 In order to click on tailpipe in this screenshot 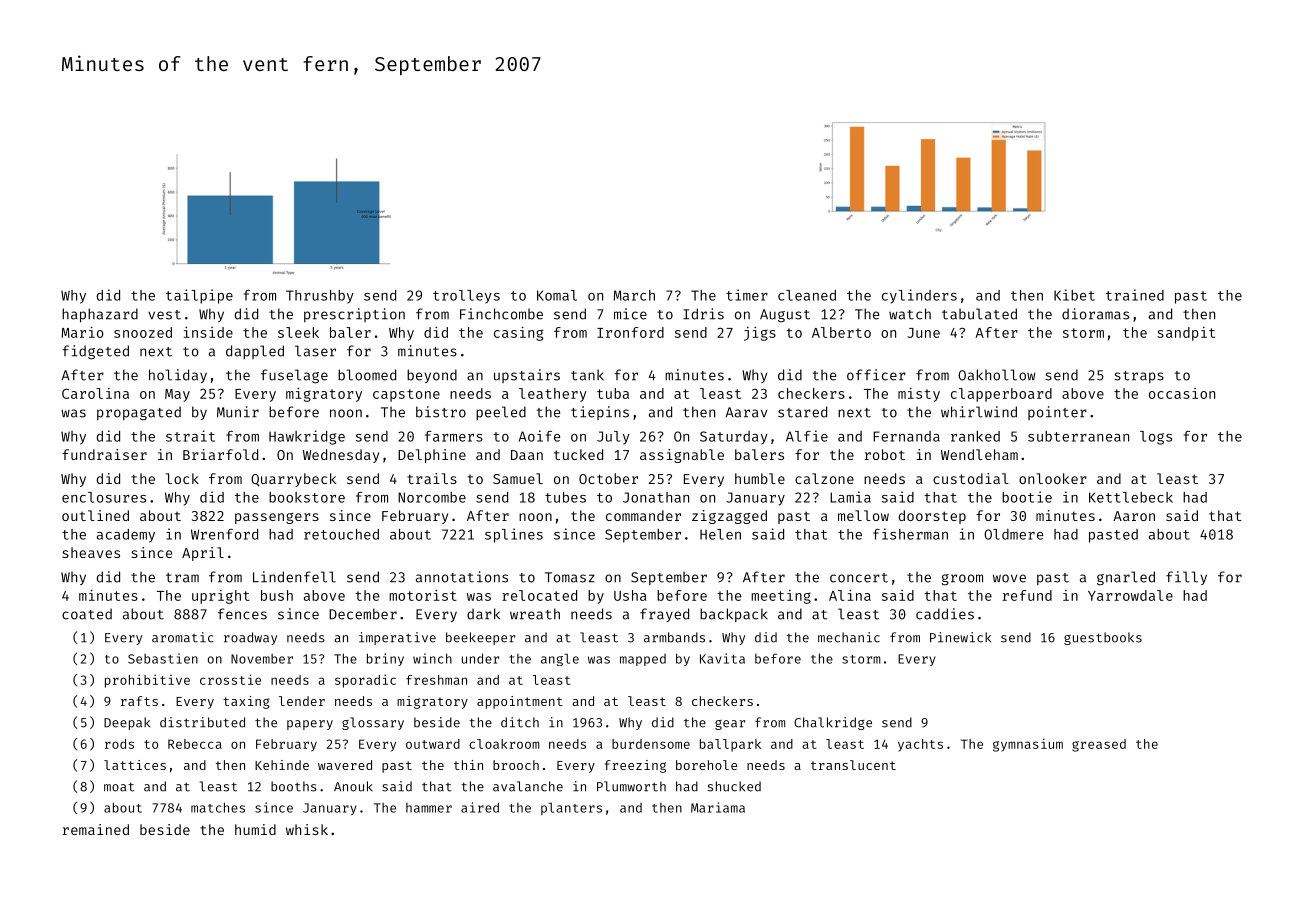, I will do `click(199, 296)`.
